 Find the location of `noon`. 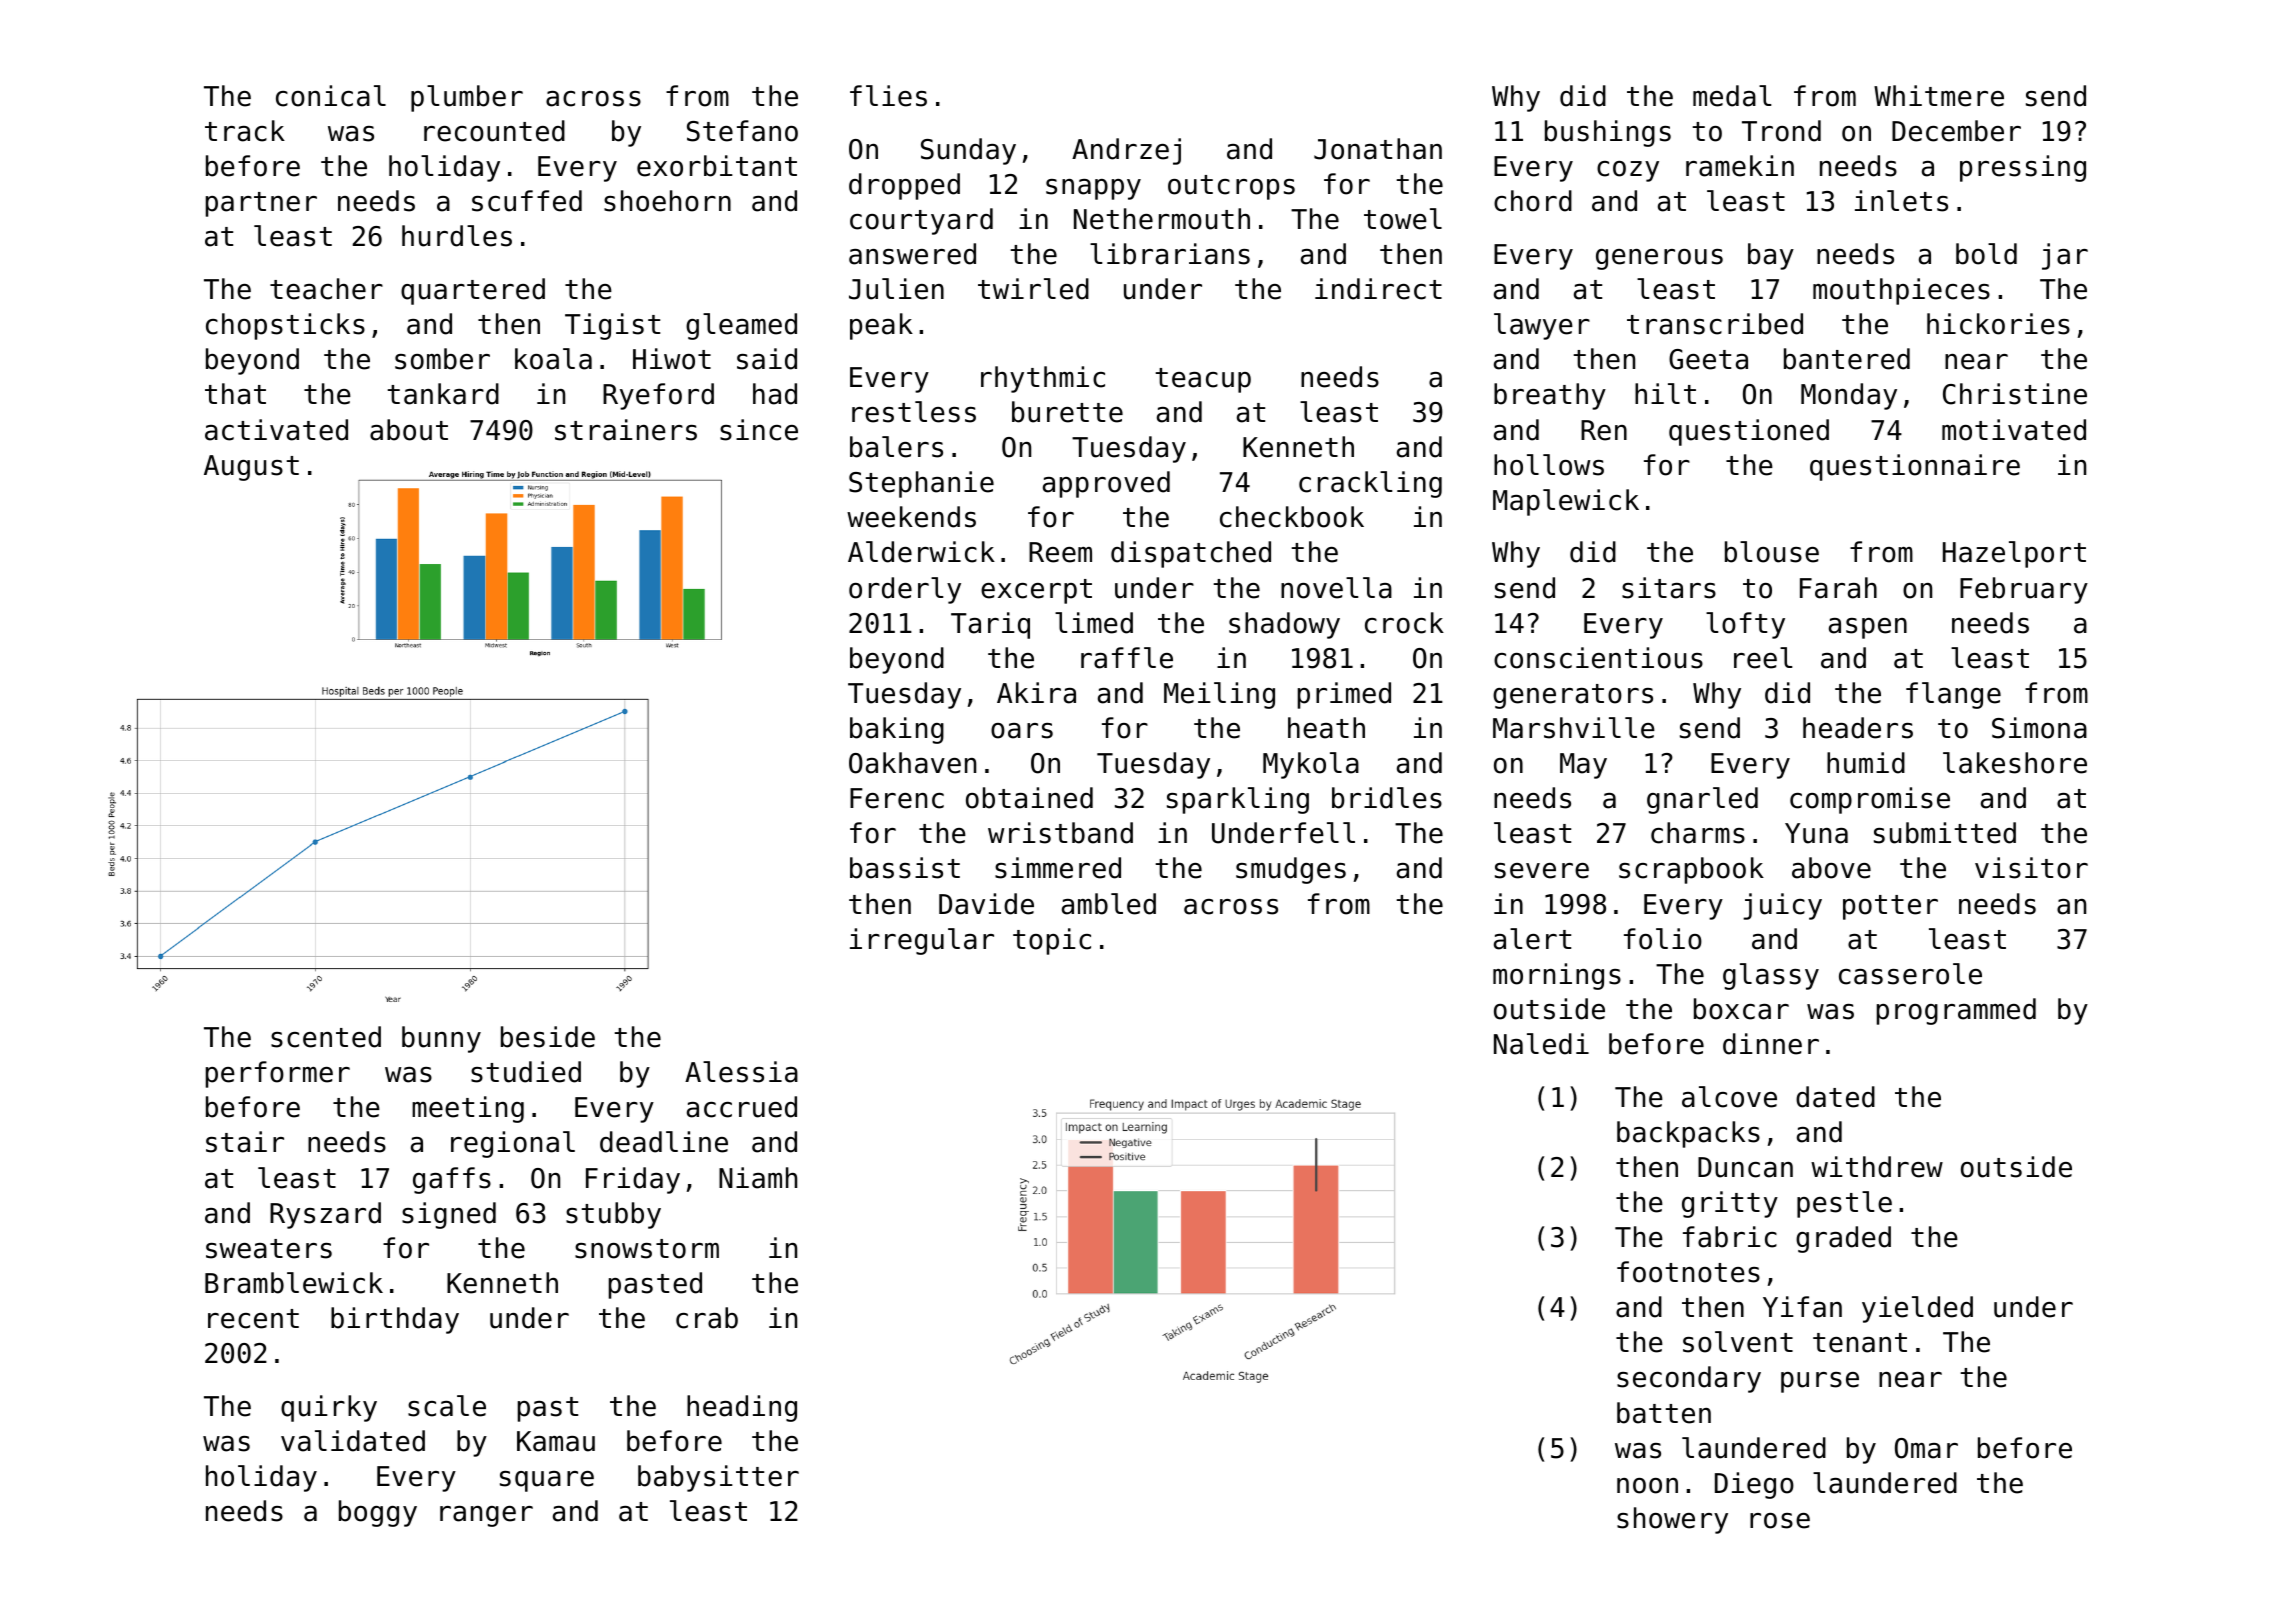

noon is located at coordinates (1647, 1486).
